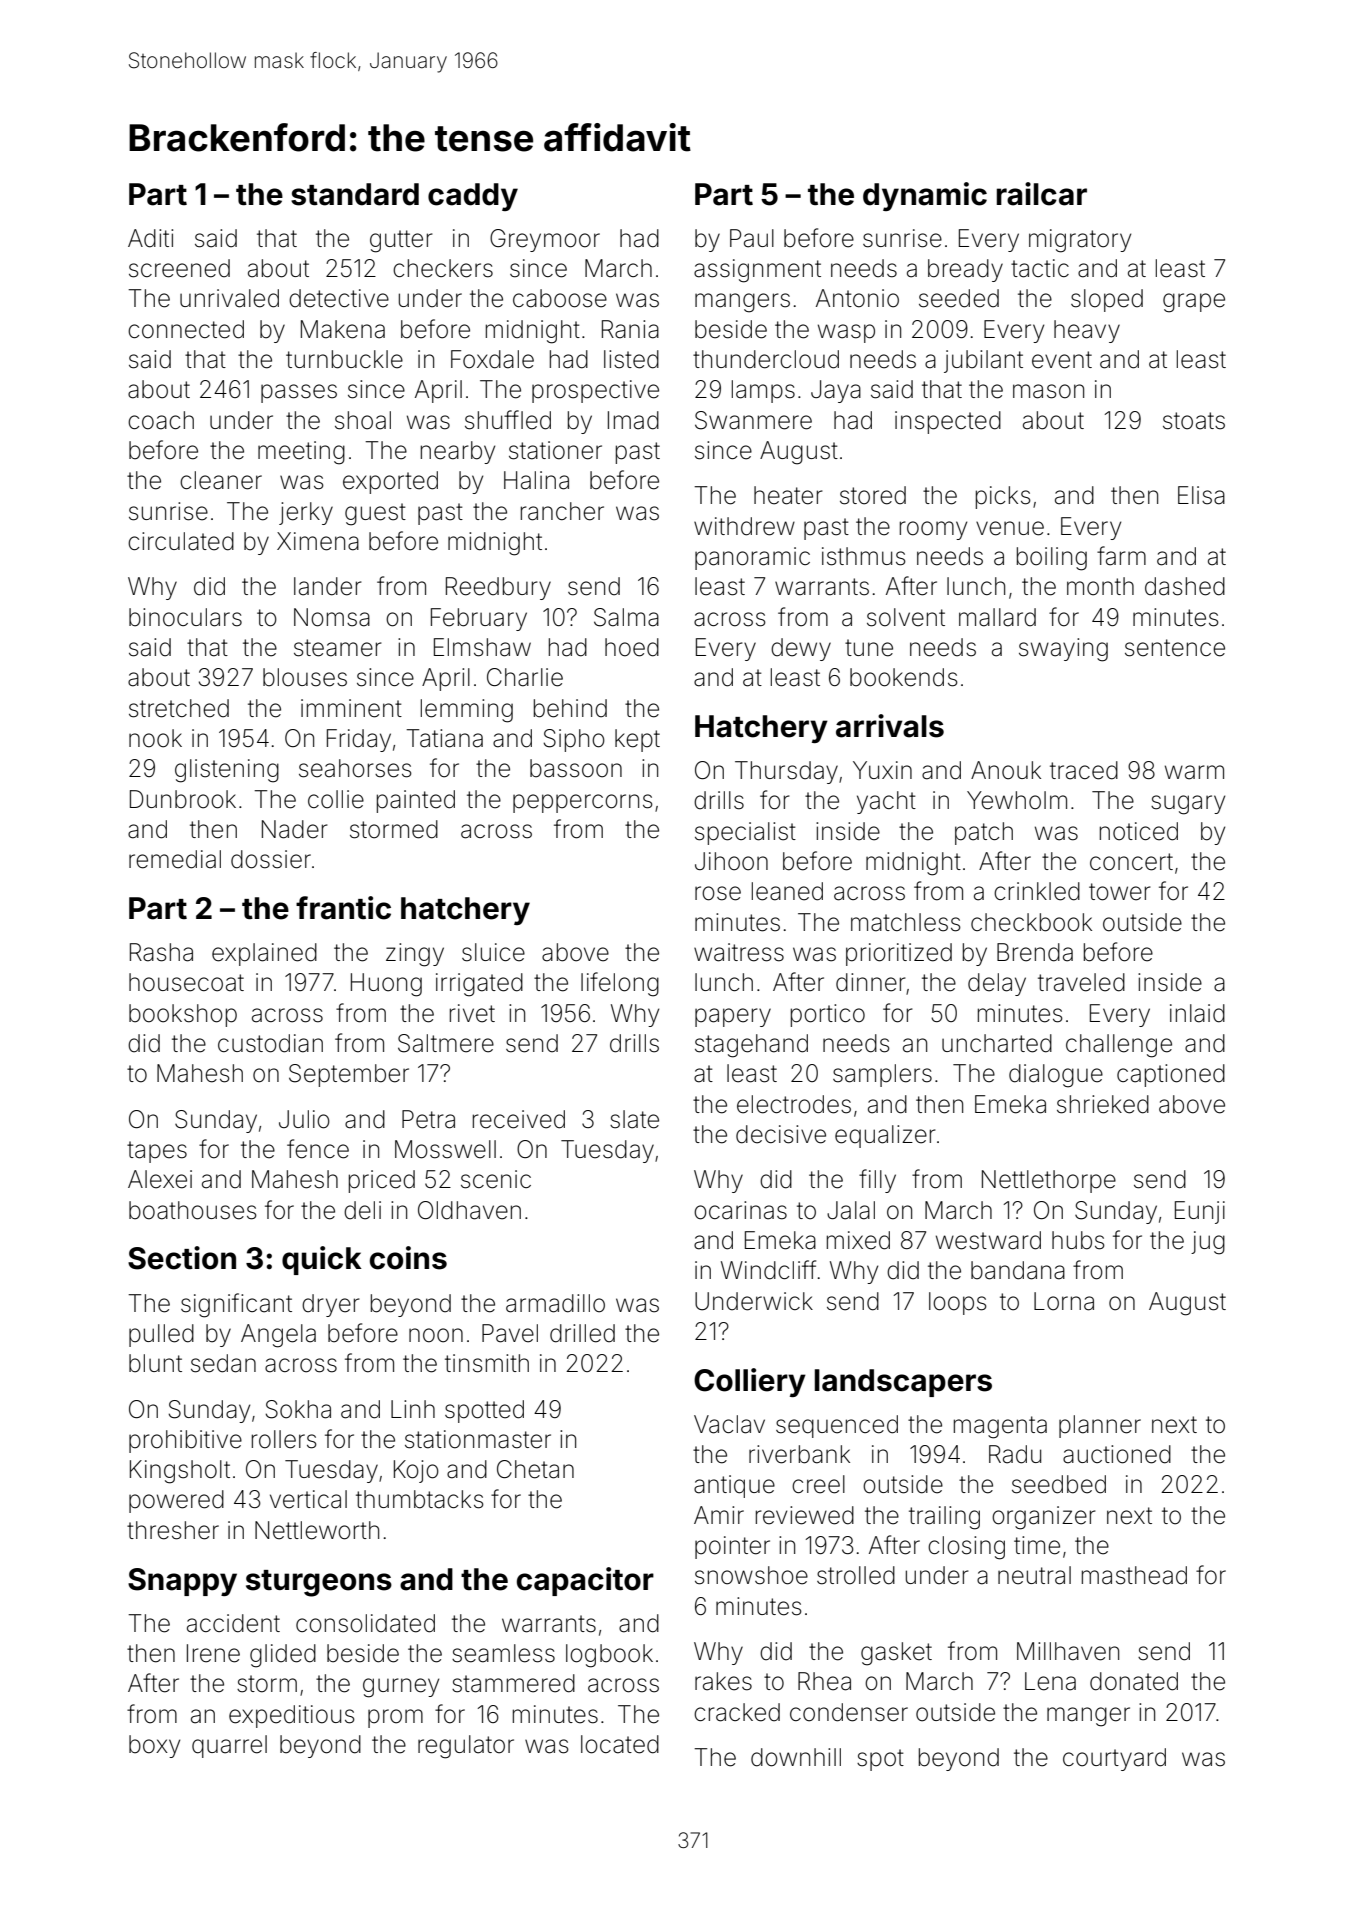  What do you see at coordinates (768, 1270) in the screenshot?
I see `Windcliff` at bounding box center [768, 1270].
